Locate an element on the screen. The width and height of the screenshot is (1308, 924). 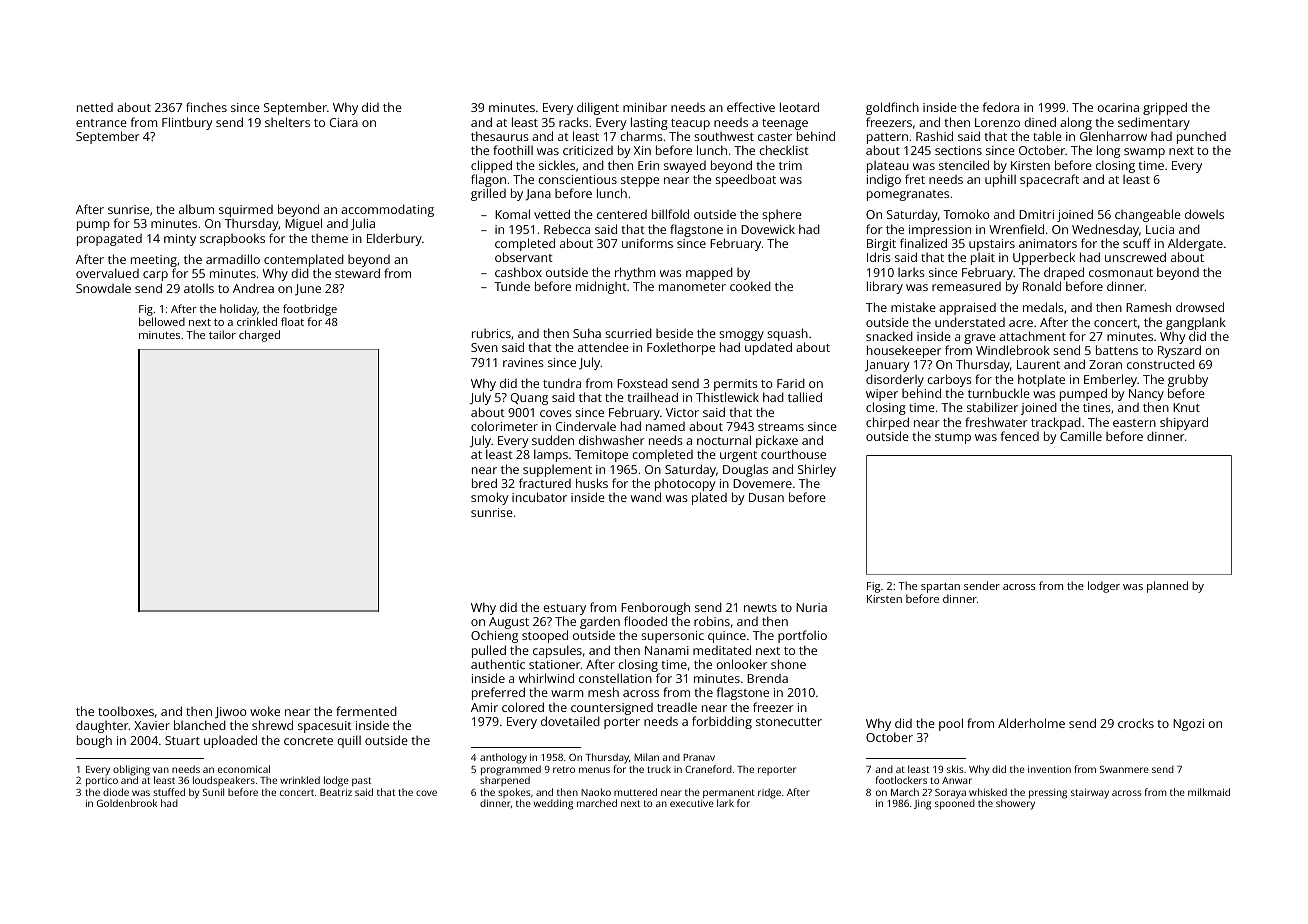
flagon is located at coordinates (488, 180).
